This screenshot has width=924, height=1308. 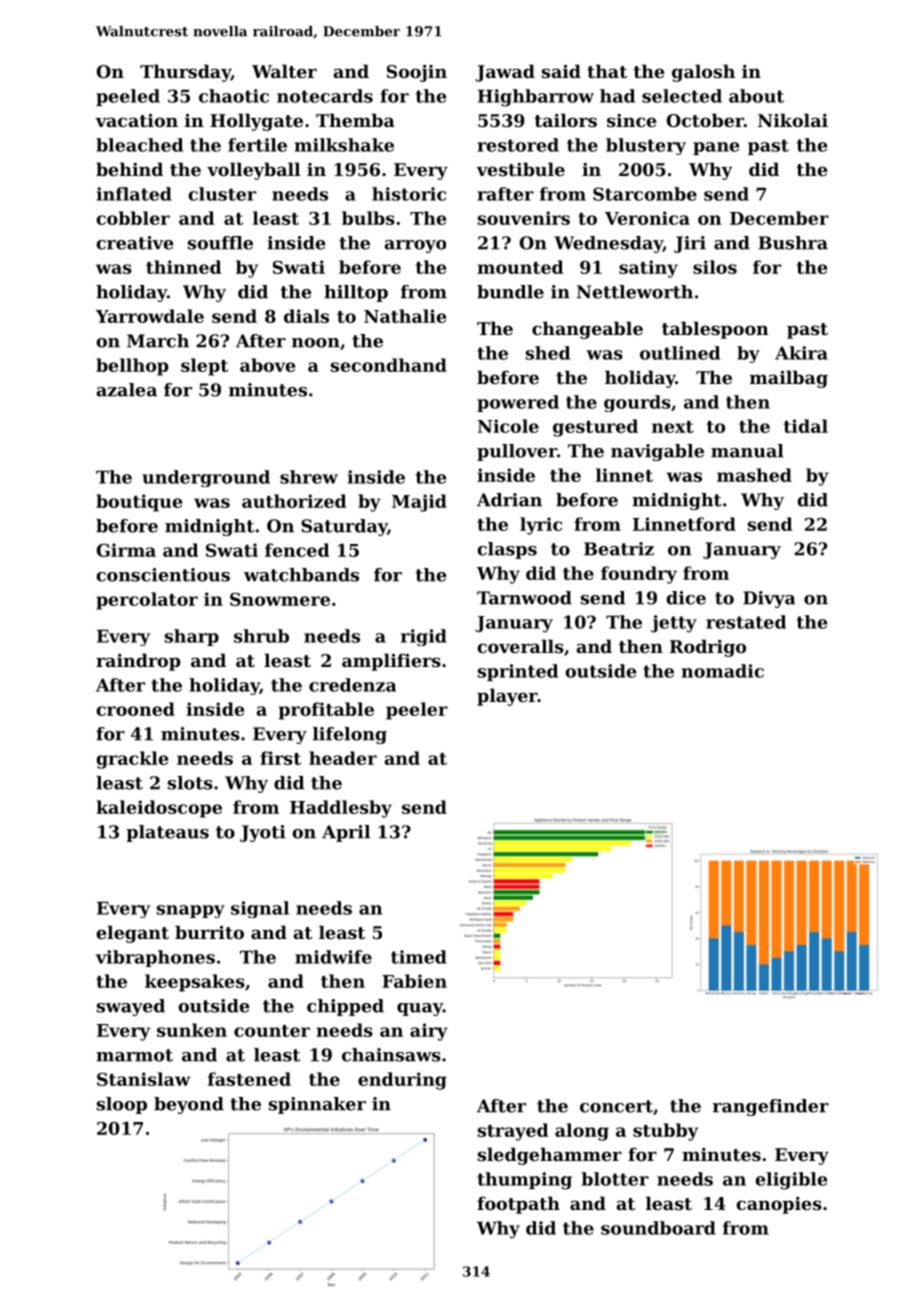 I want to click on Fabien, so click(x=414, y=981).
